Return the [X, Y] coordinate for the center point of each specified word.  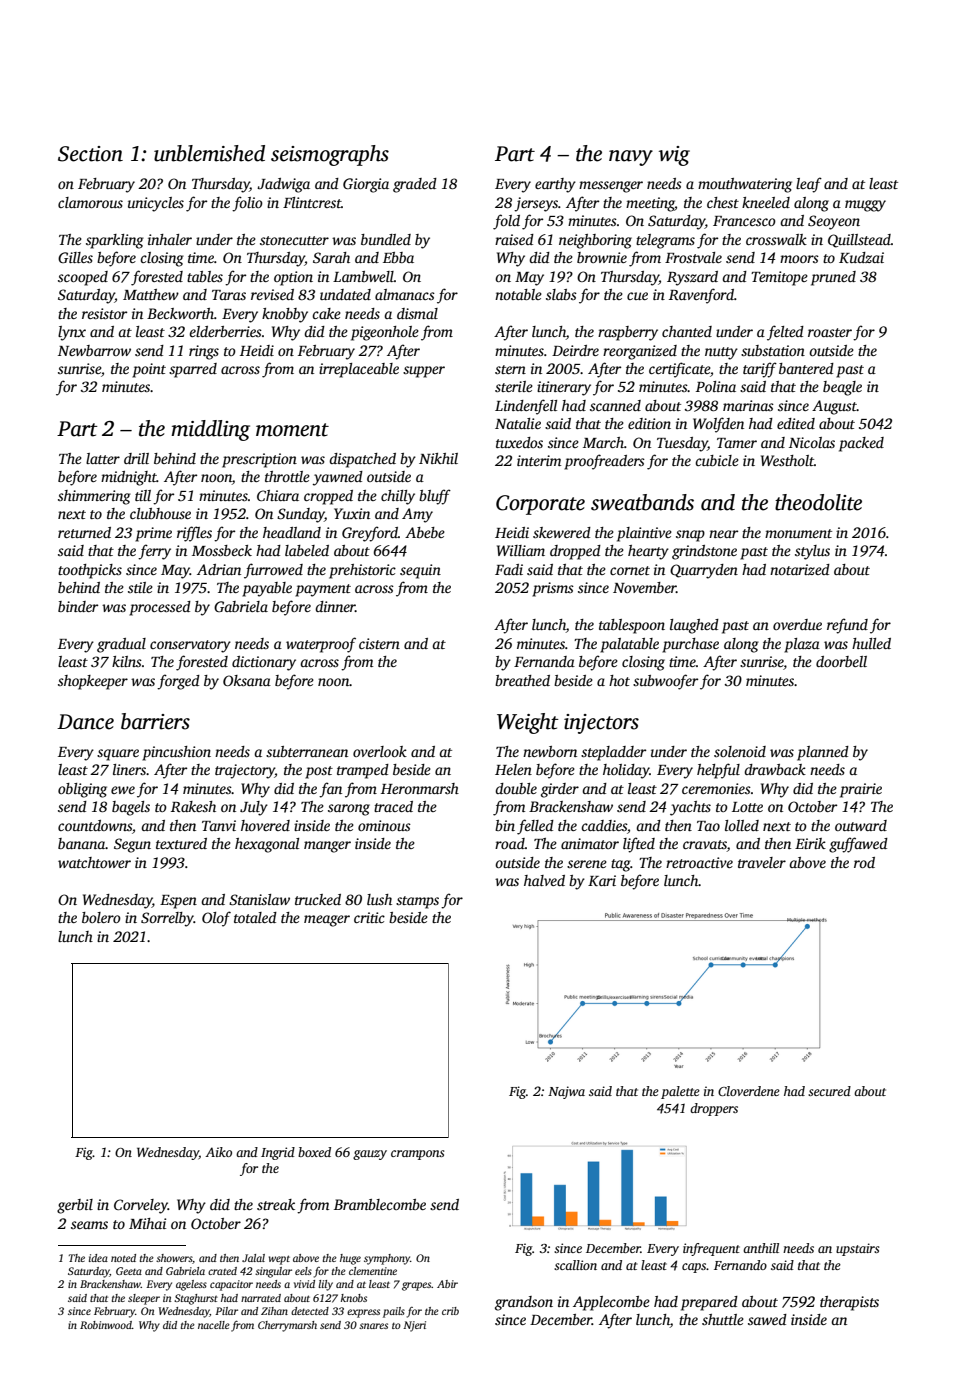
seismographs [330, 155]
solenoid [740, 751]
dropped [575, 552]
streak [276, 1204]
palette [680, 1092]
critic [369, 917]
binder [78, 606]
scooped [83, 278]
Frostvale [693, 257]
